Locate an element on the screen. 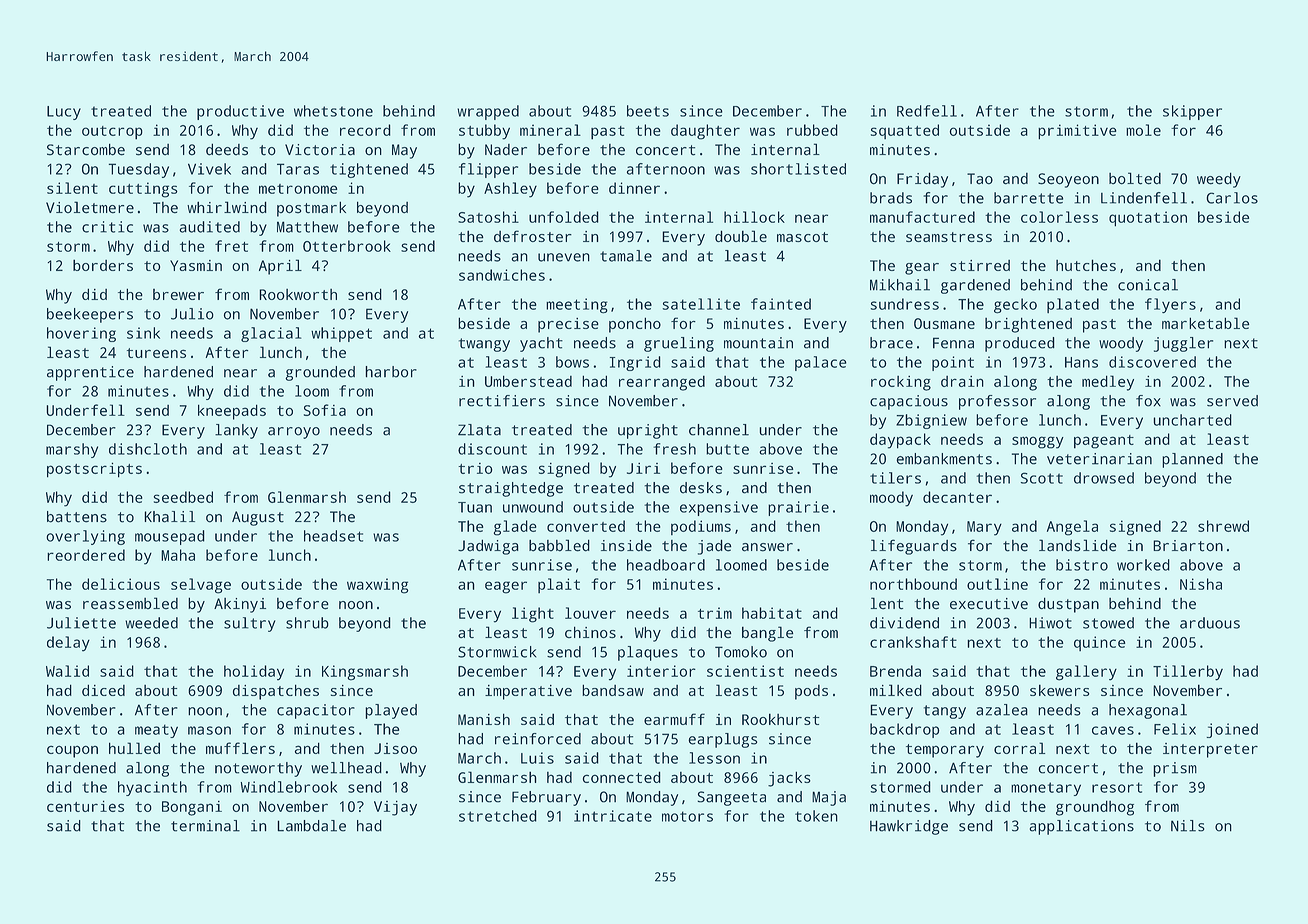  Lucy is located at coordinates (64, 113).
